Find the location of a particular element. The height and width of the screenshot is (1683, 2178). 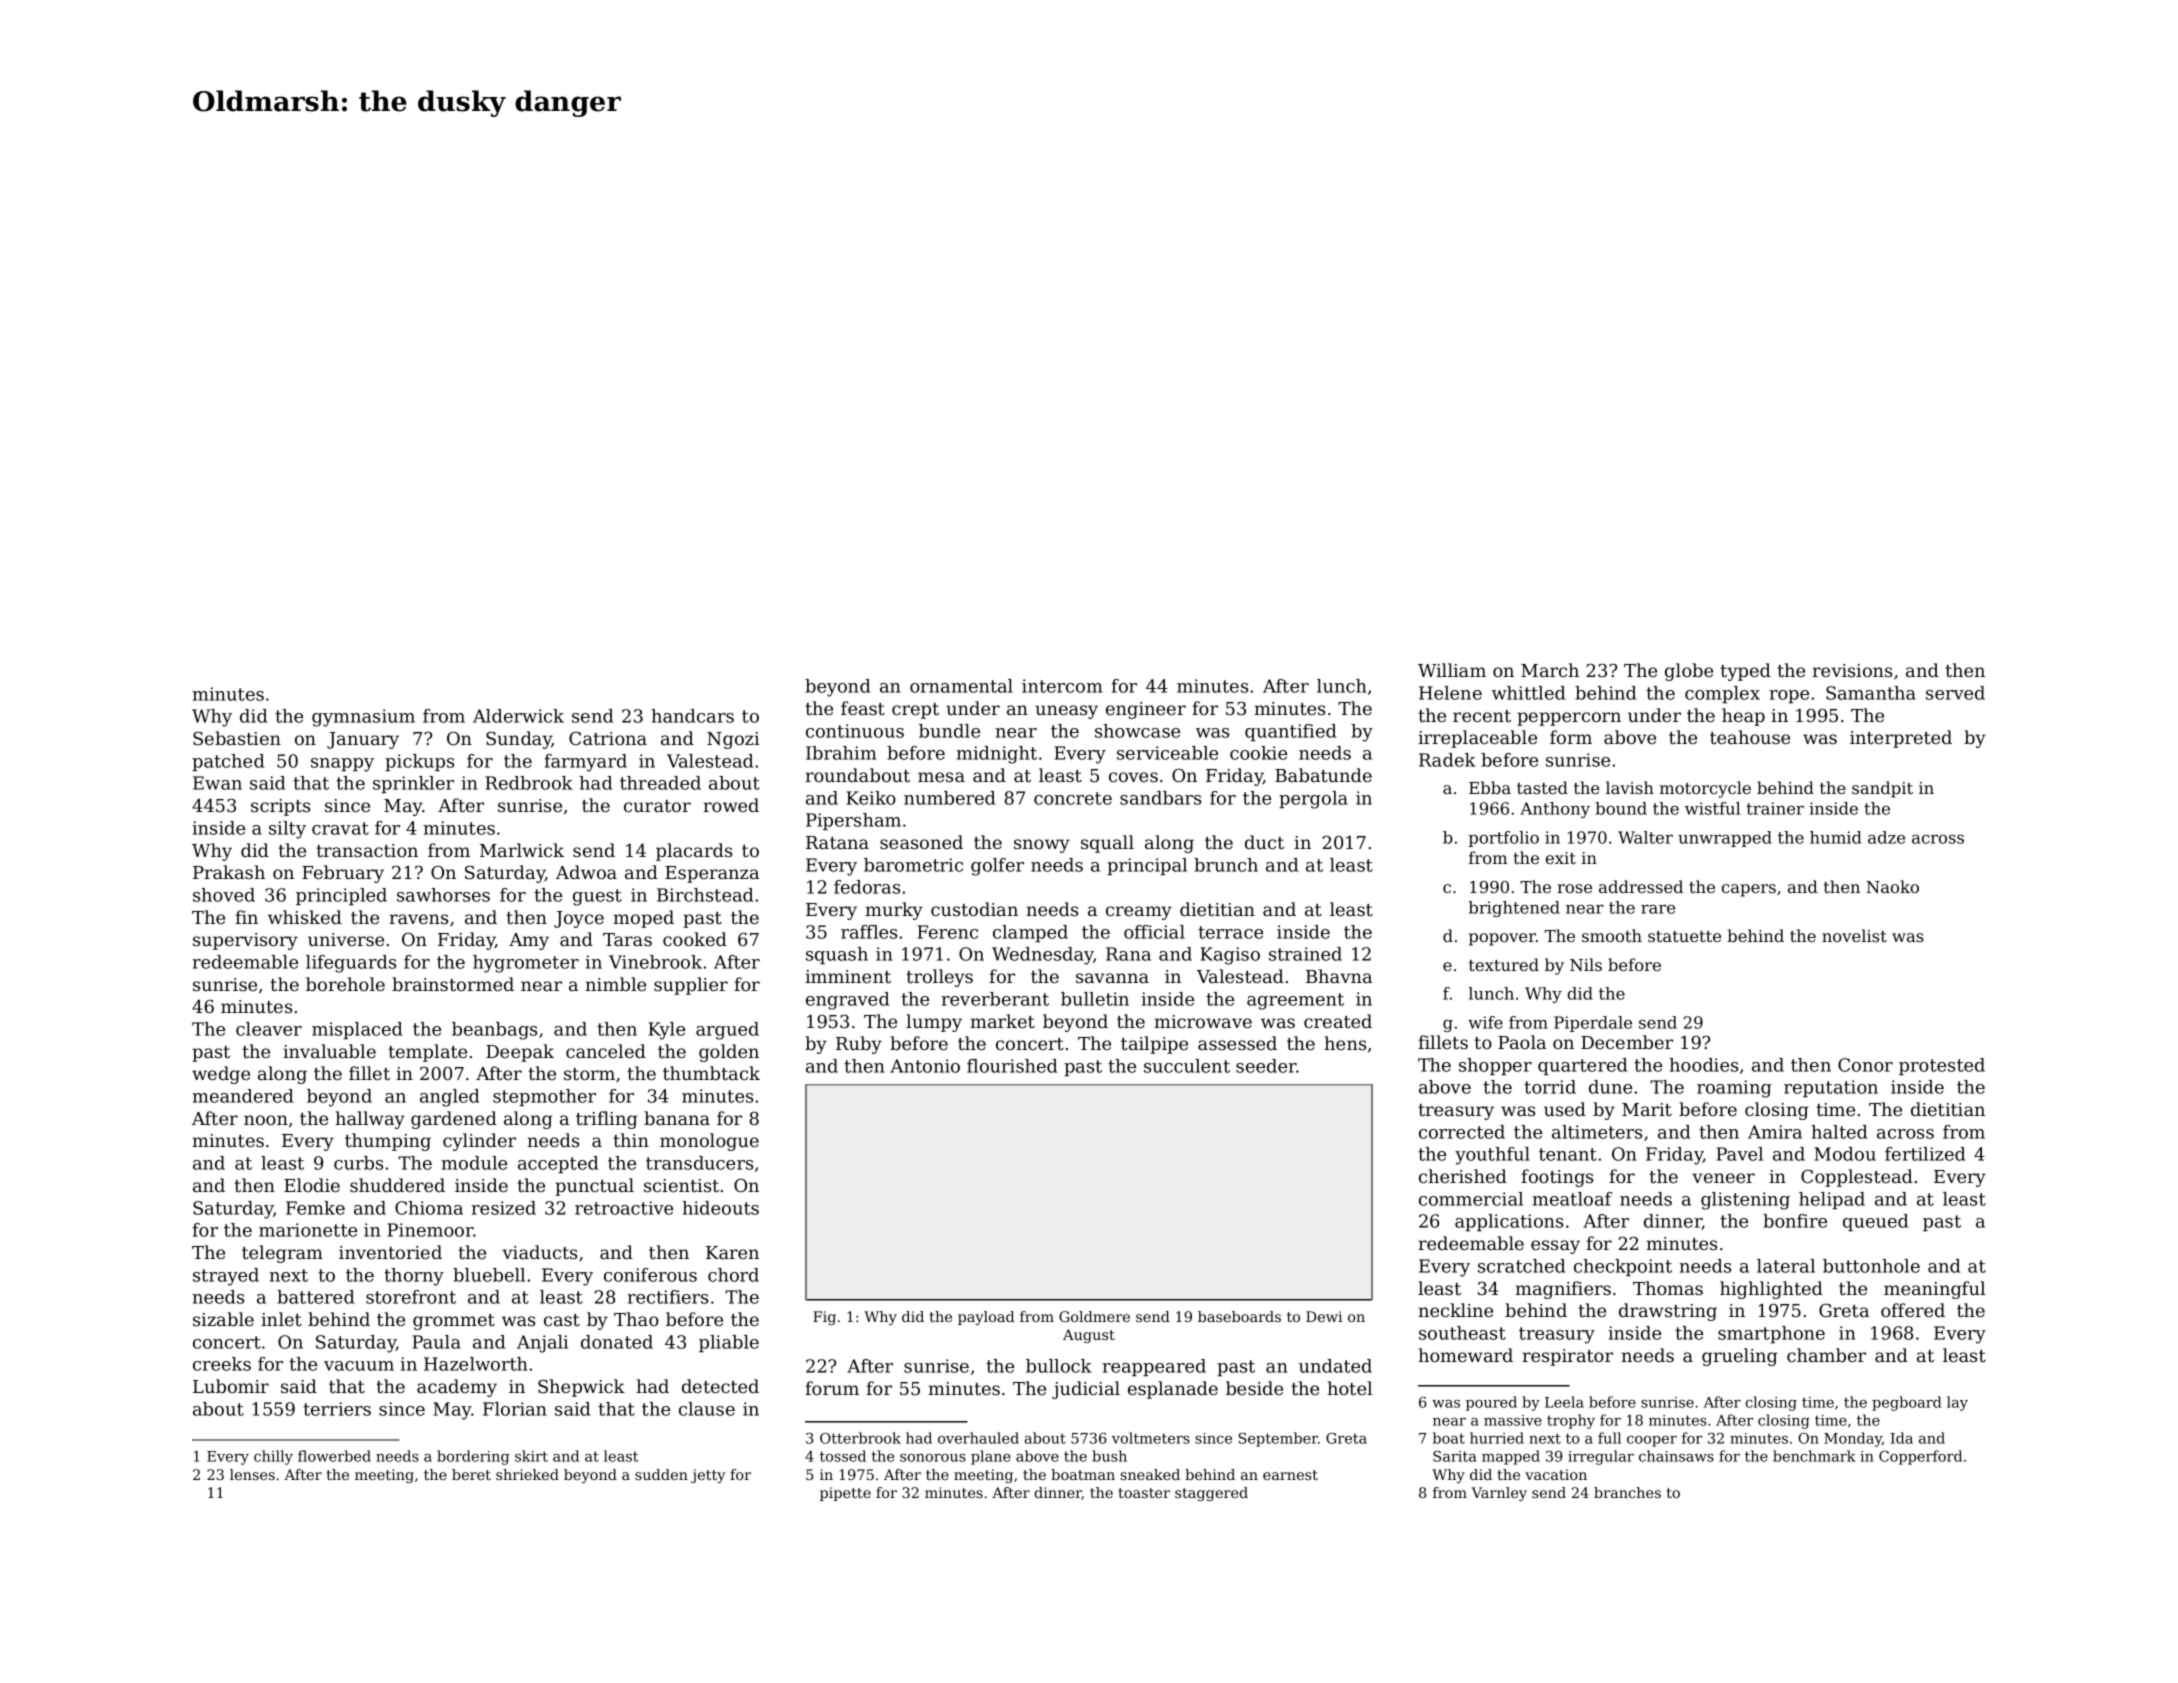

served is located at coordinates (1955, 693).
